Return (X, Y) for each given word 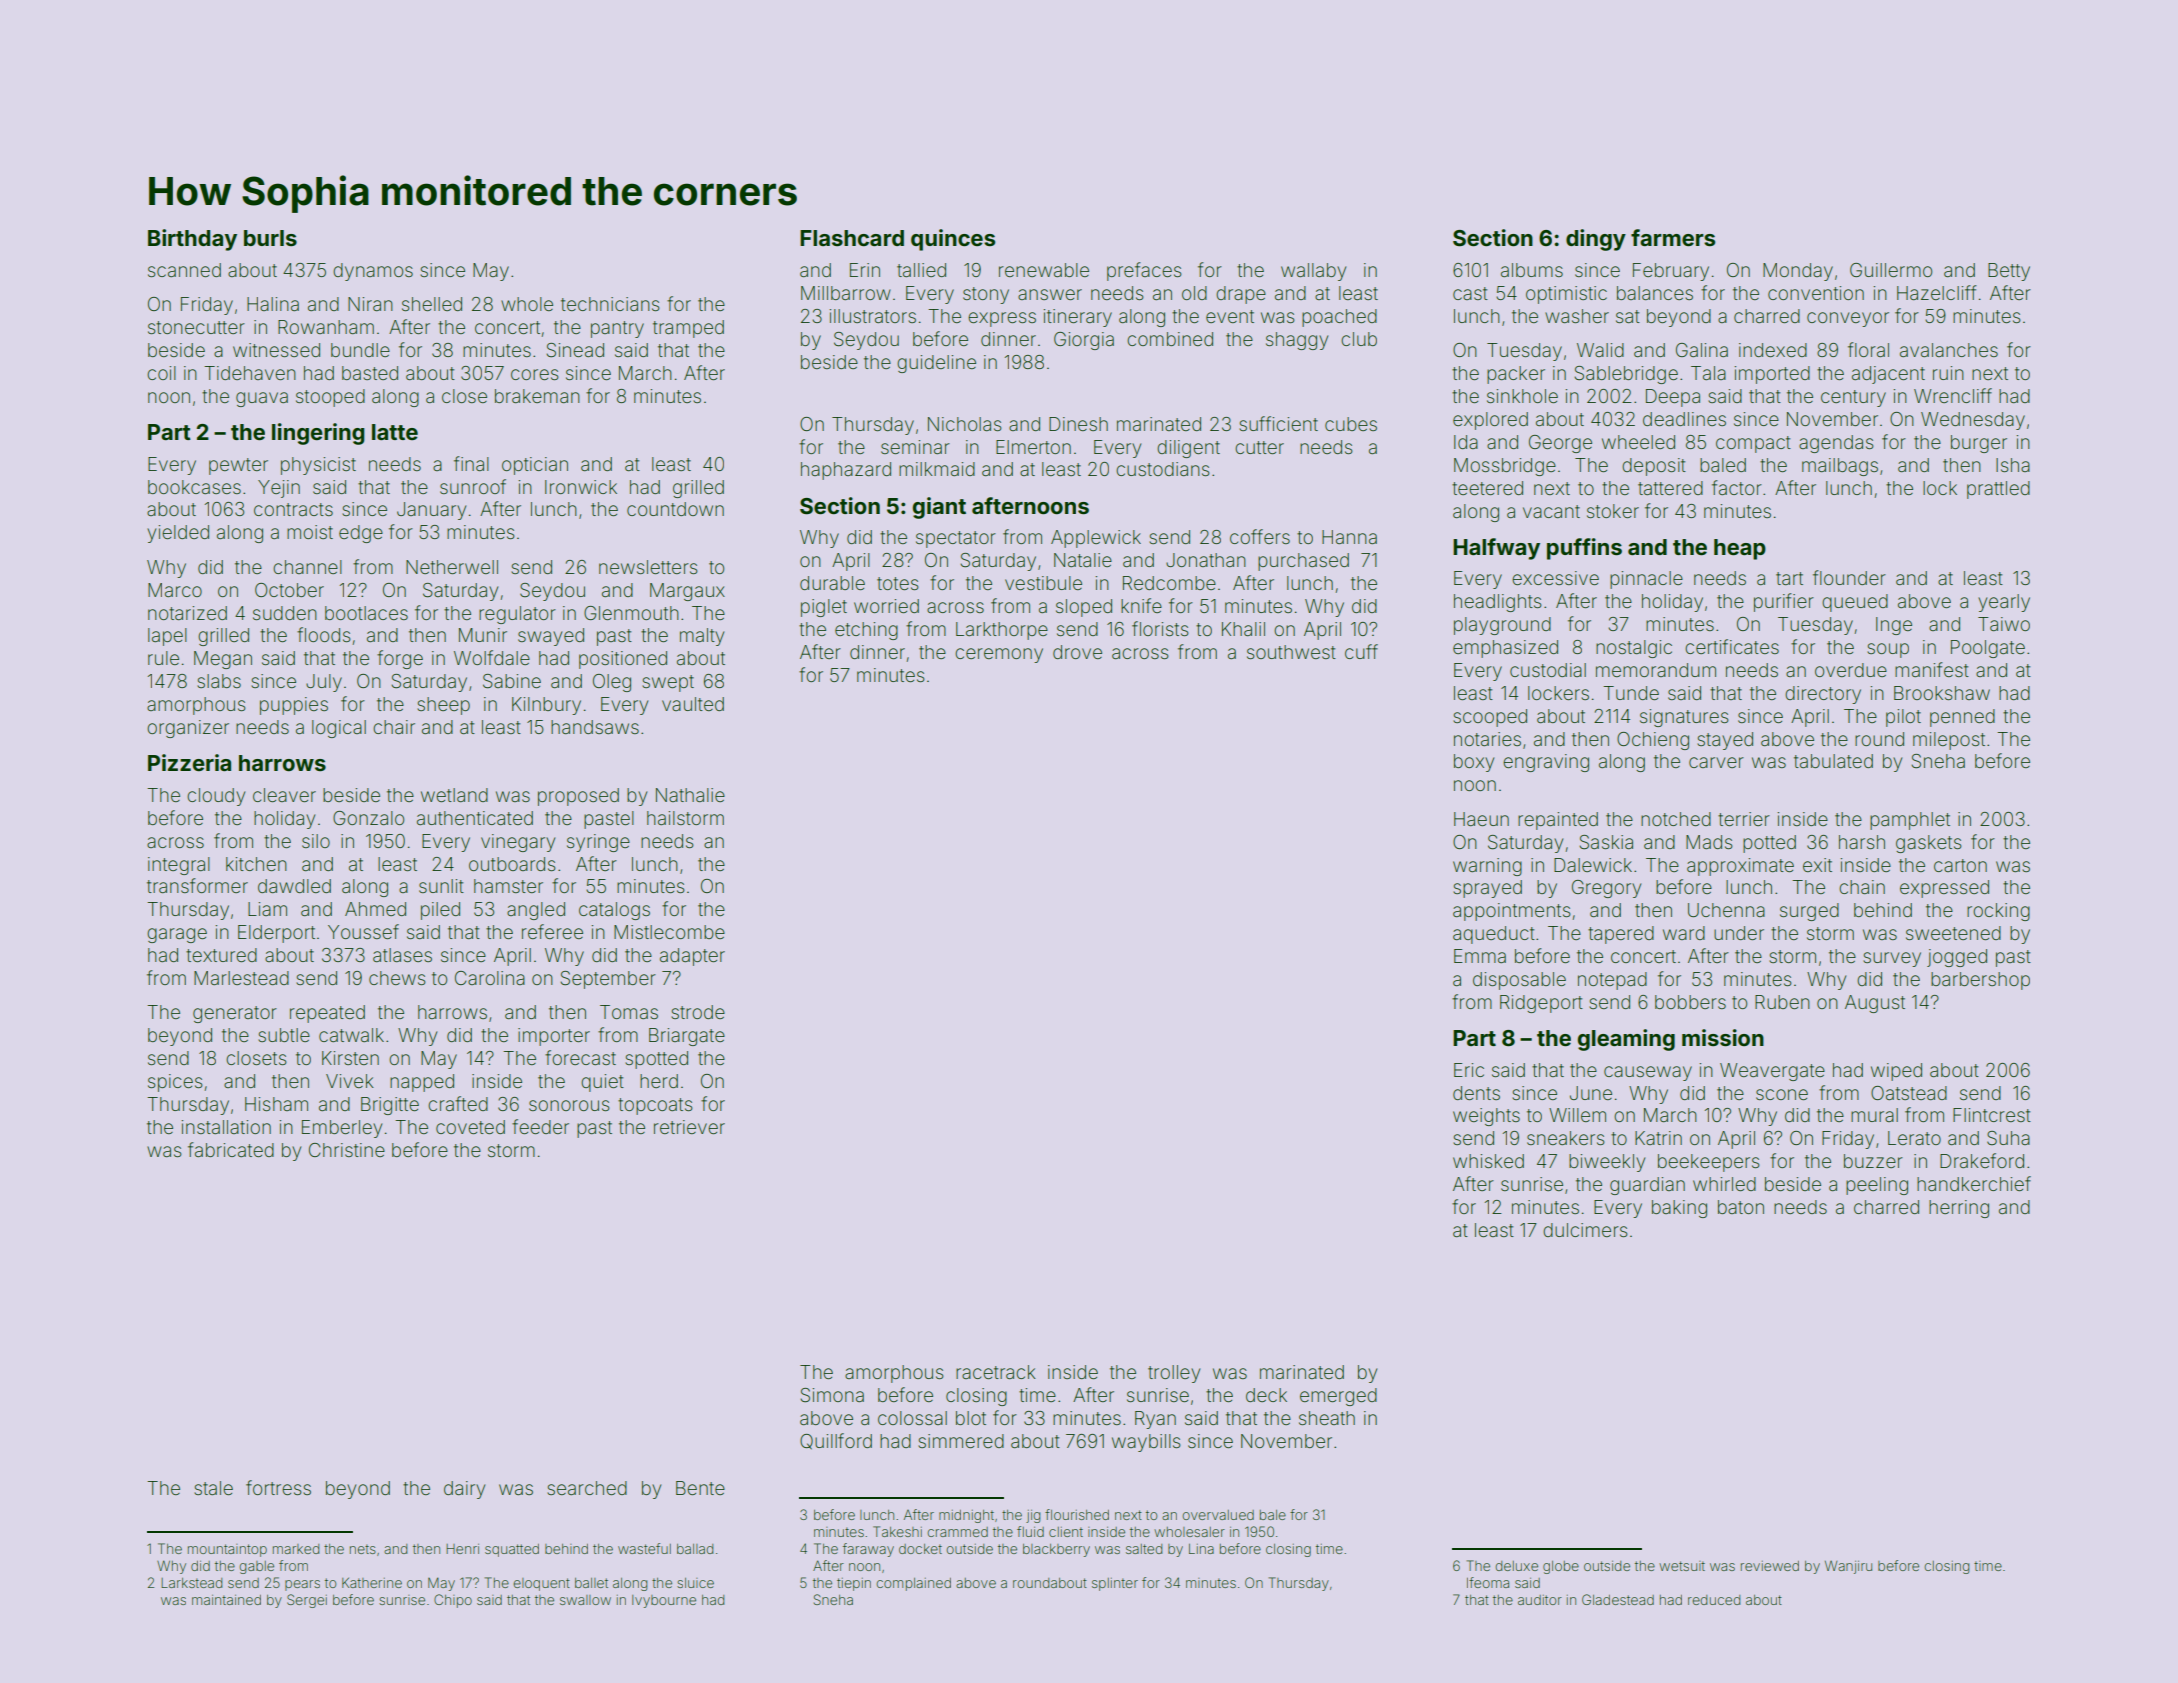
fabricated (231, 1149)
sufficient (1278, 423)
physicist (318, 466)
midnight (966, 1516)
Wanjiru (1848, 1567)
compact (1753, 444)
